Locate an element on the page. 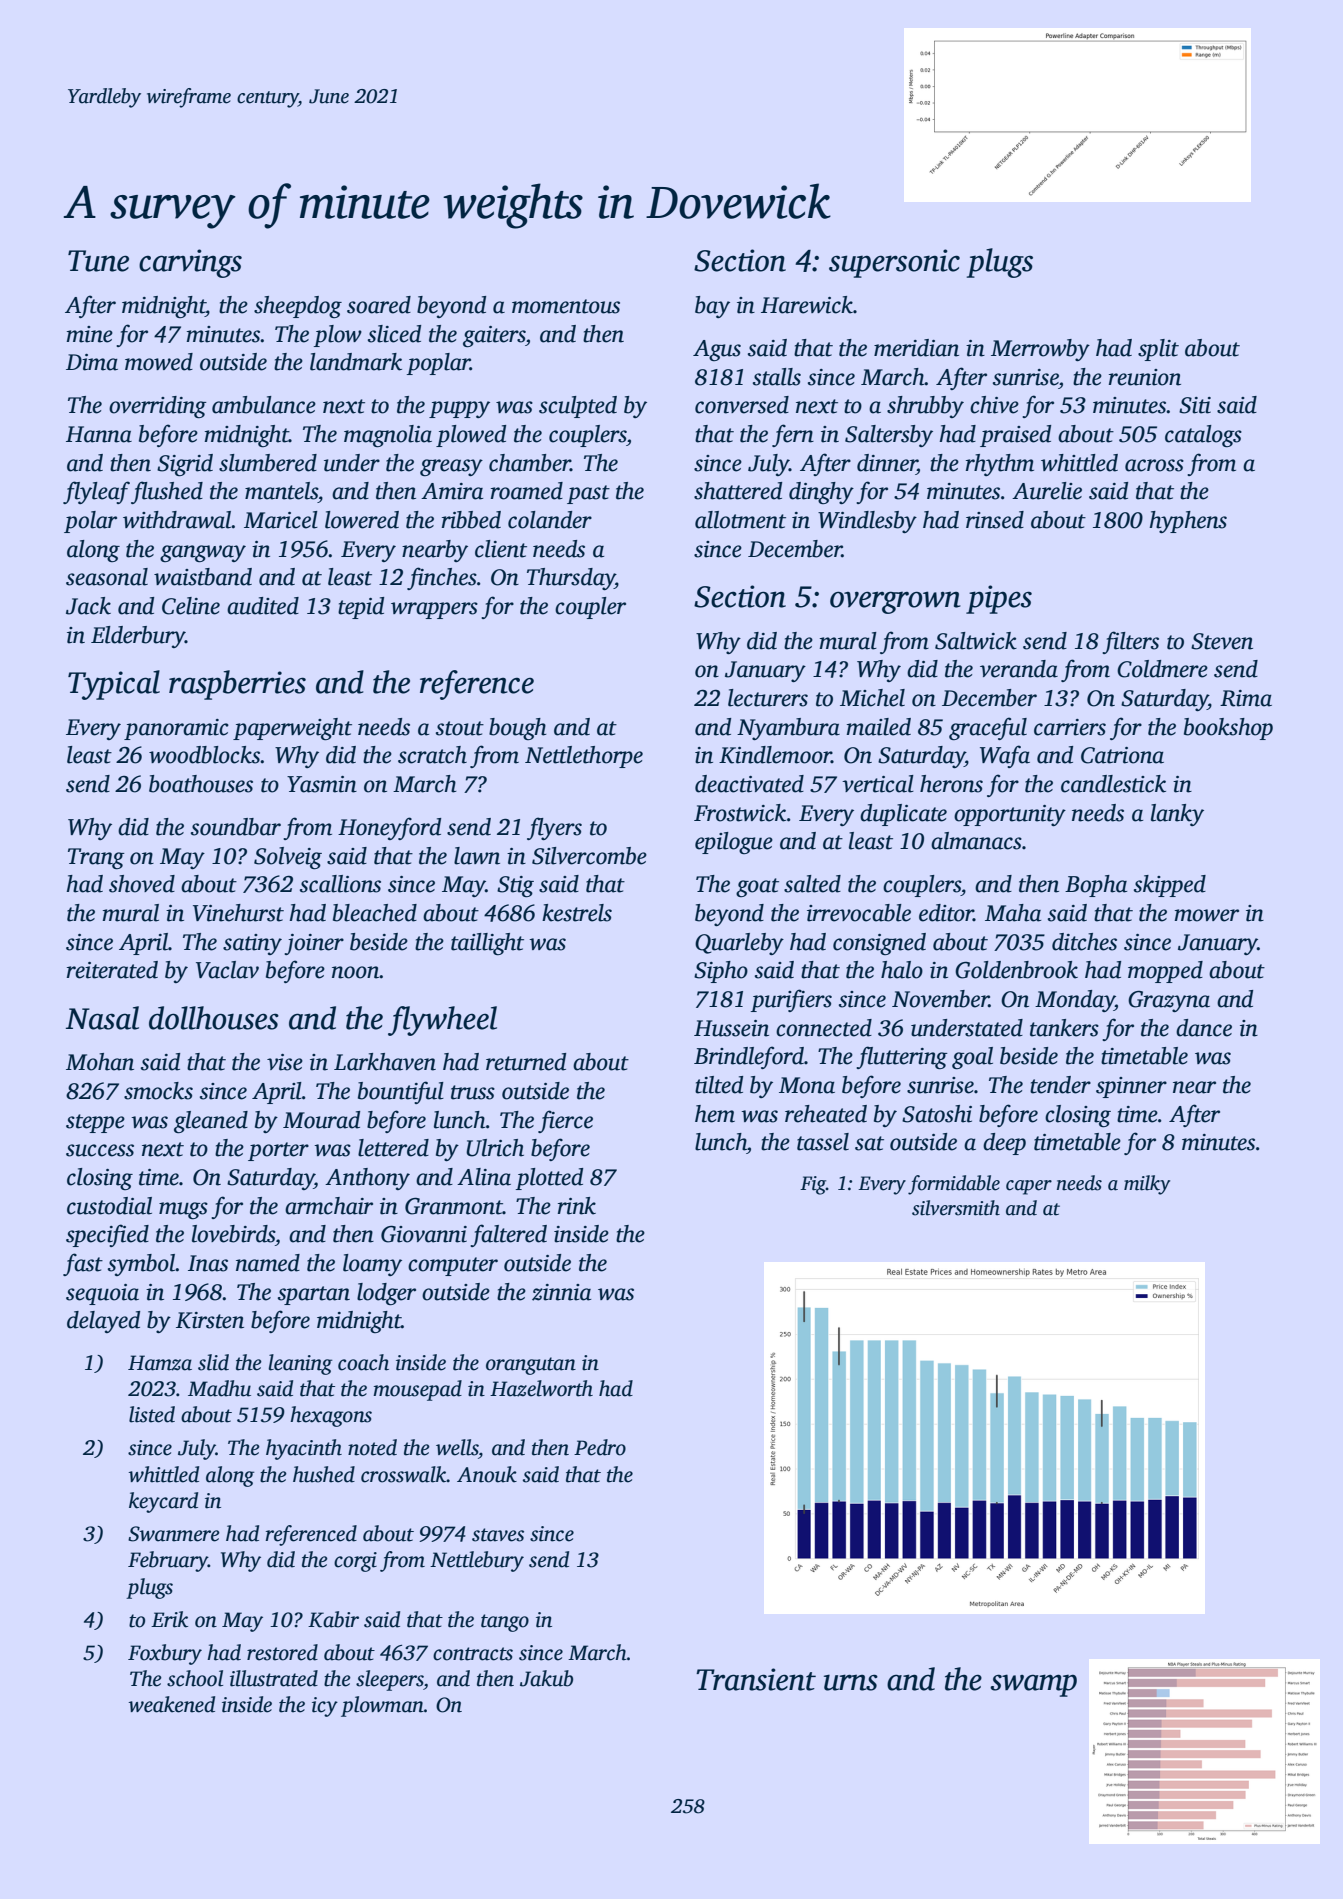 The image size is (1343, 1899). Kirsten is located at coordinates (210, 1320).
